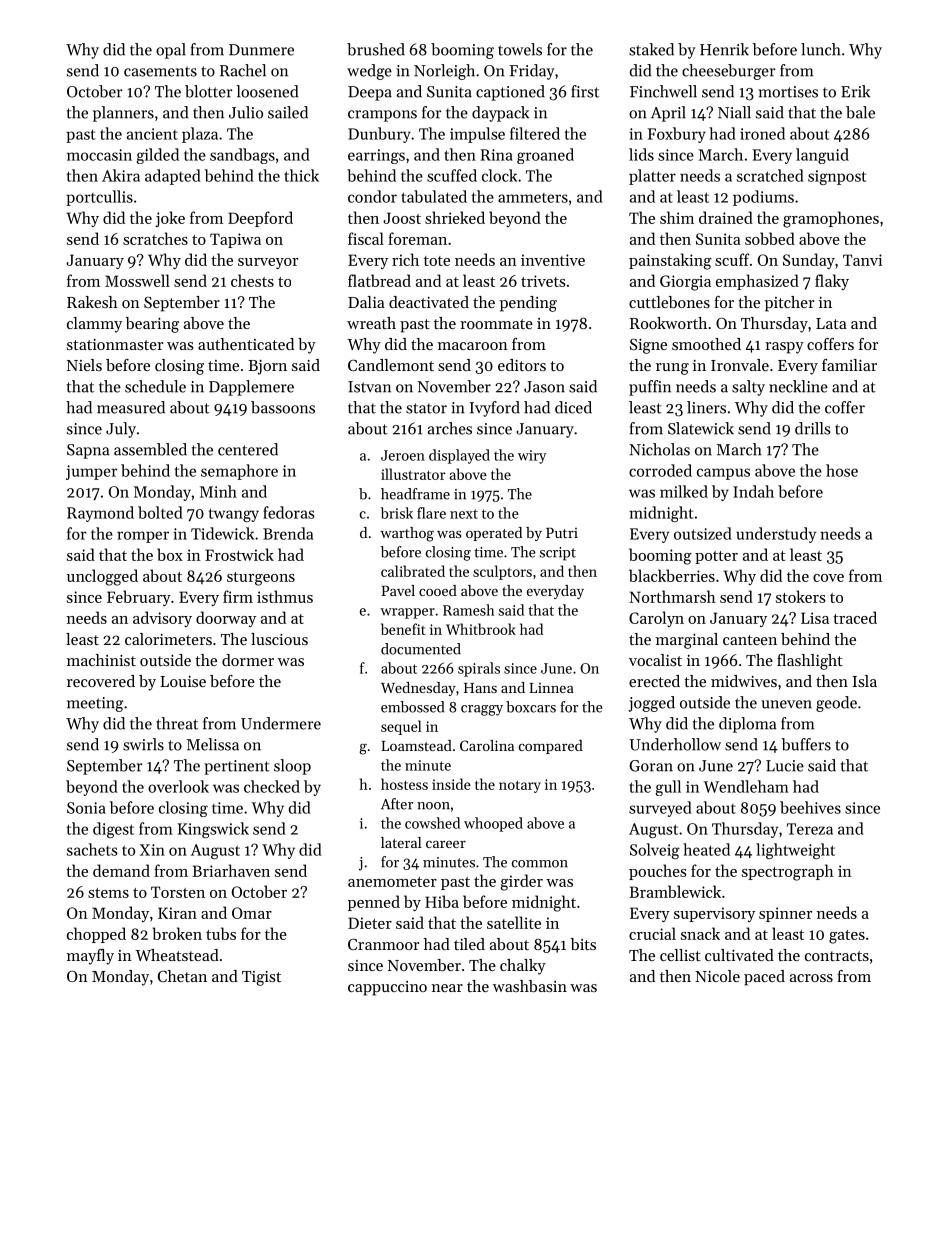  Describe the element at coordinates (444, 72) in the image. I see `Norleigh` at that location.
